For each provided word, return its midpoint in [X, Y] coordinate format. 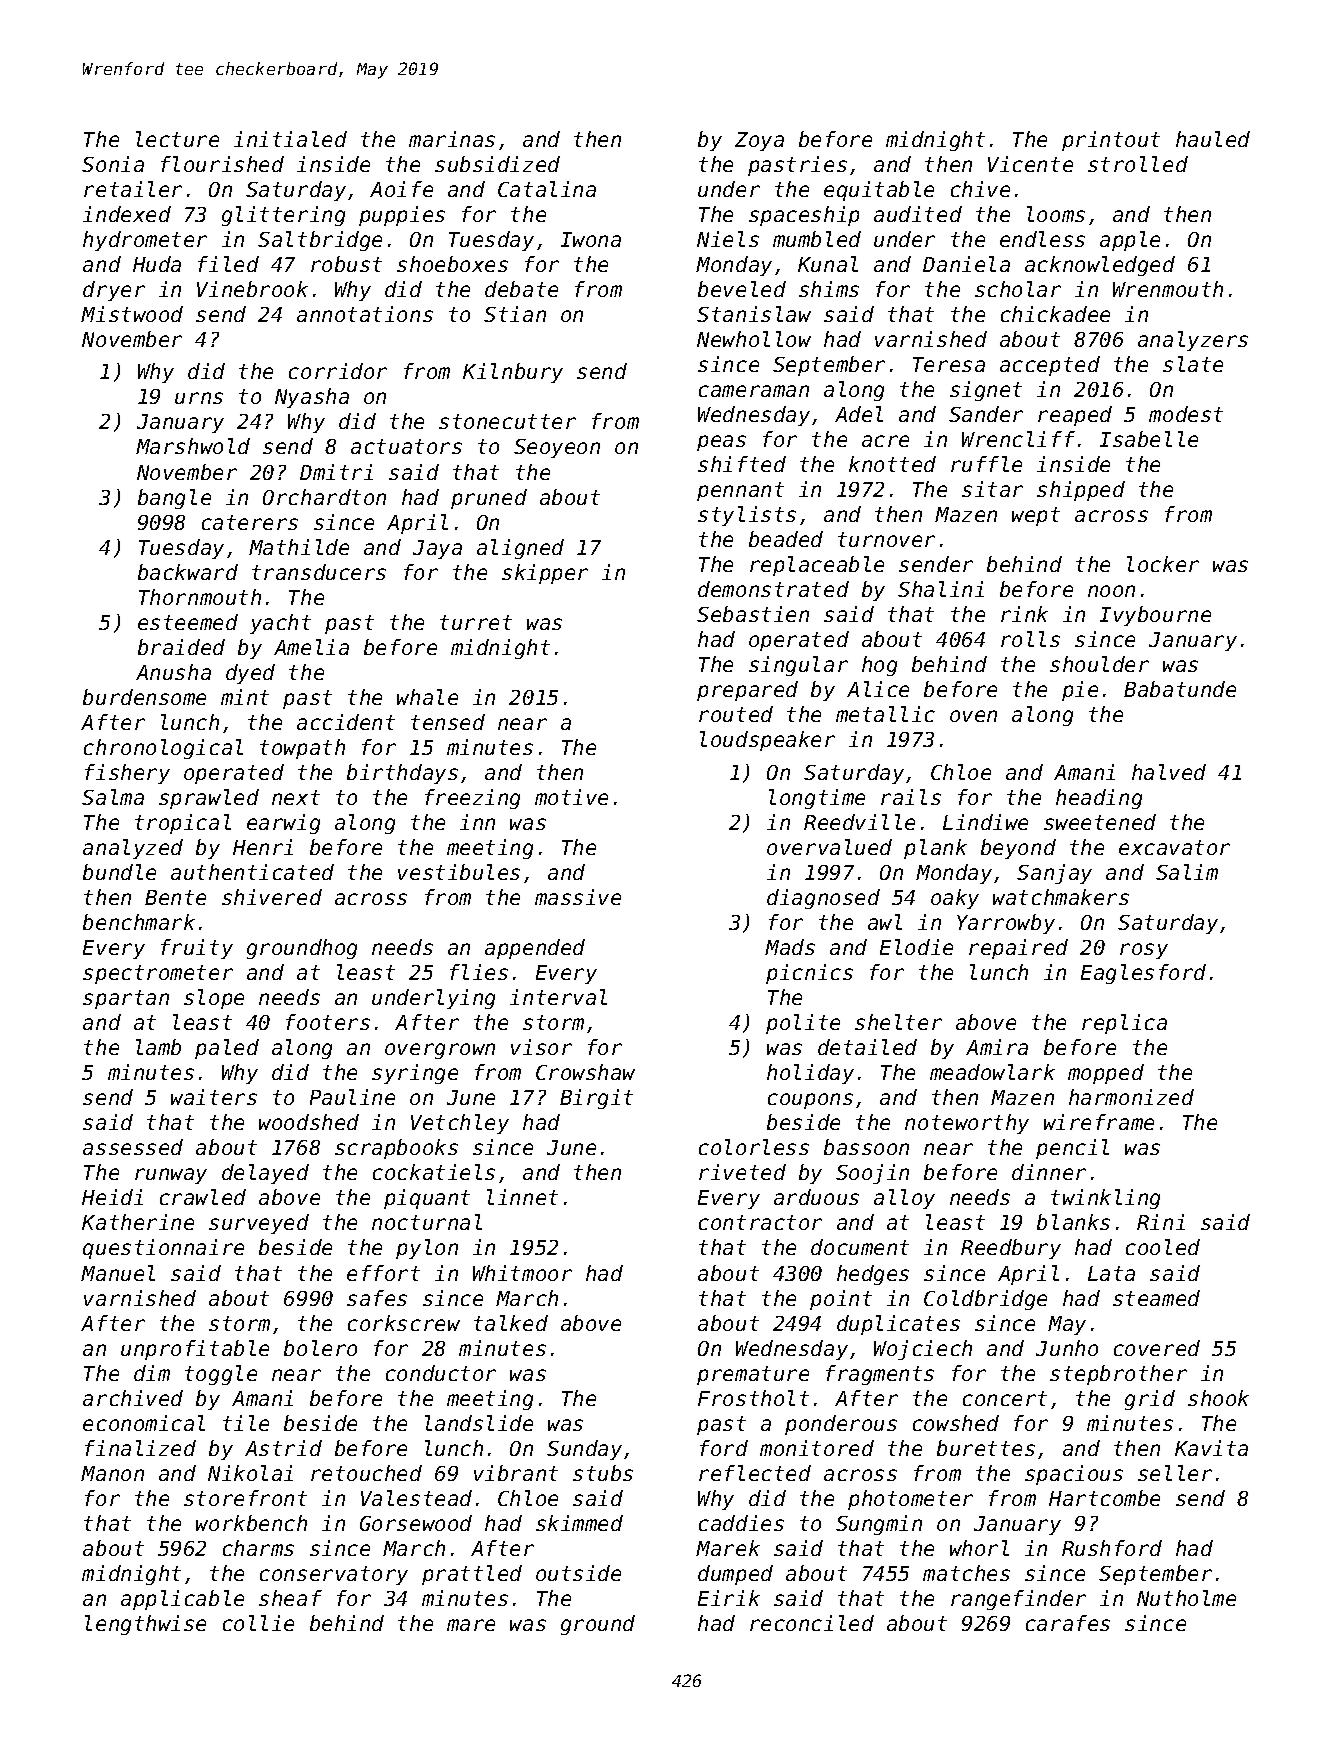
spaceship [804, 216]
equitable [879, 191]
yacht [280, 624]
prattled [472, 1575]
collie [258, 1623]
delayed [265, 1174]
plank [935, 849]
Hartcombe [1104, 1498]
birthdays [402, 774]
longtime [817, 799]
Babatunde [1180, 689]
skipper [545, 574]
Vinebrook [252, 289]
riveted [742, 1172]
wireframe [1099, 1122]
